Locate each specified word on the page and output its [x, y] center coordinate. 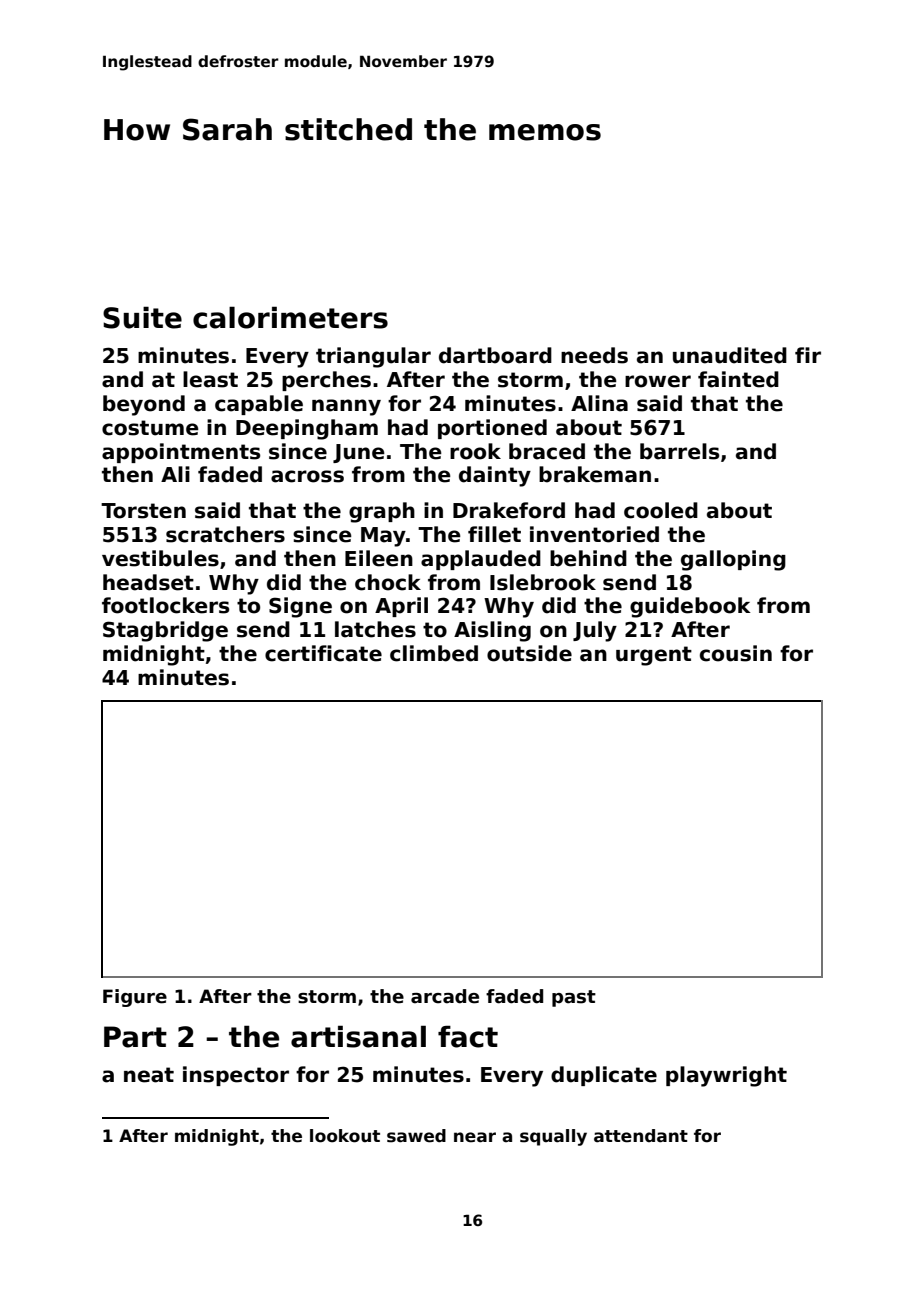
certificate [323, 653]
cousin [736, 653]
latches [375, 629]
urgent [654, 656]
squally [553, 1137]
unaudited [730, 355]
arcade [445, 996]
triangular [373, 357]
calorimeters [290, 317]
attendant [641, 1136]
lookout [345, 1136]
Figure [135, 998]
